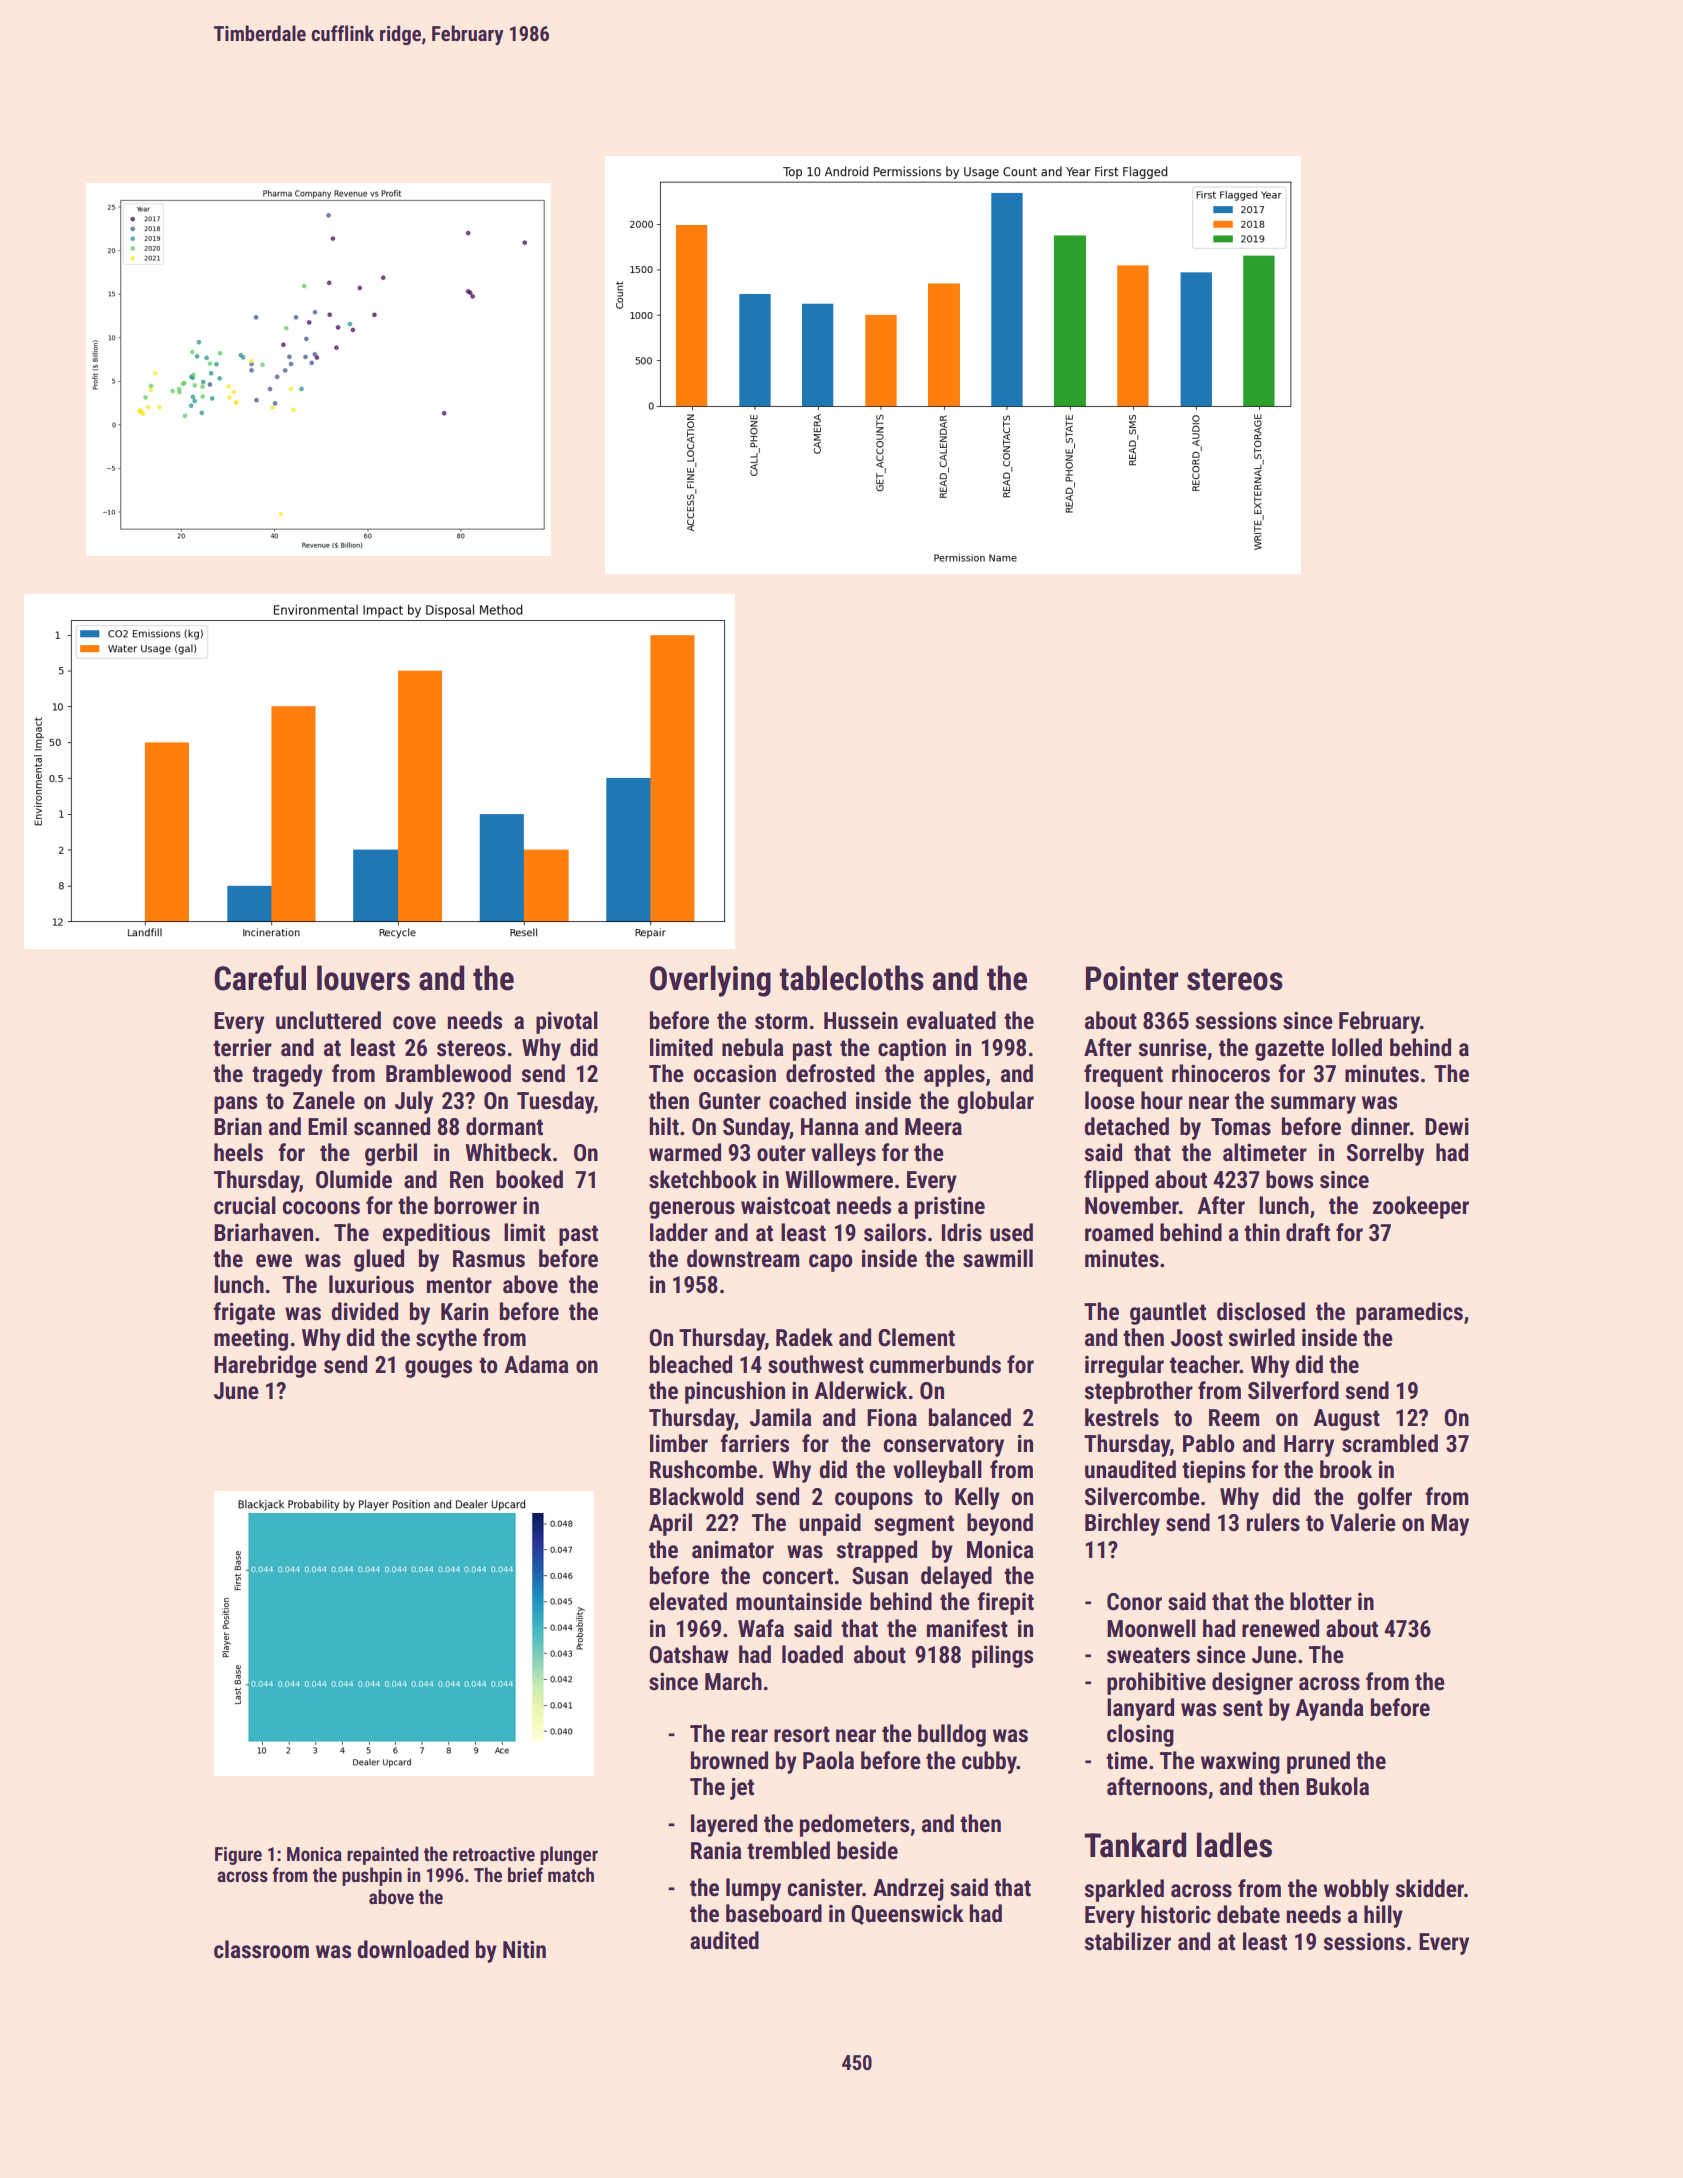 Image resolution: width=1683 pixels, height=2178 pixels. I want to click on sunrise, so click(1173, 1047).
